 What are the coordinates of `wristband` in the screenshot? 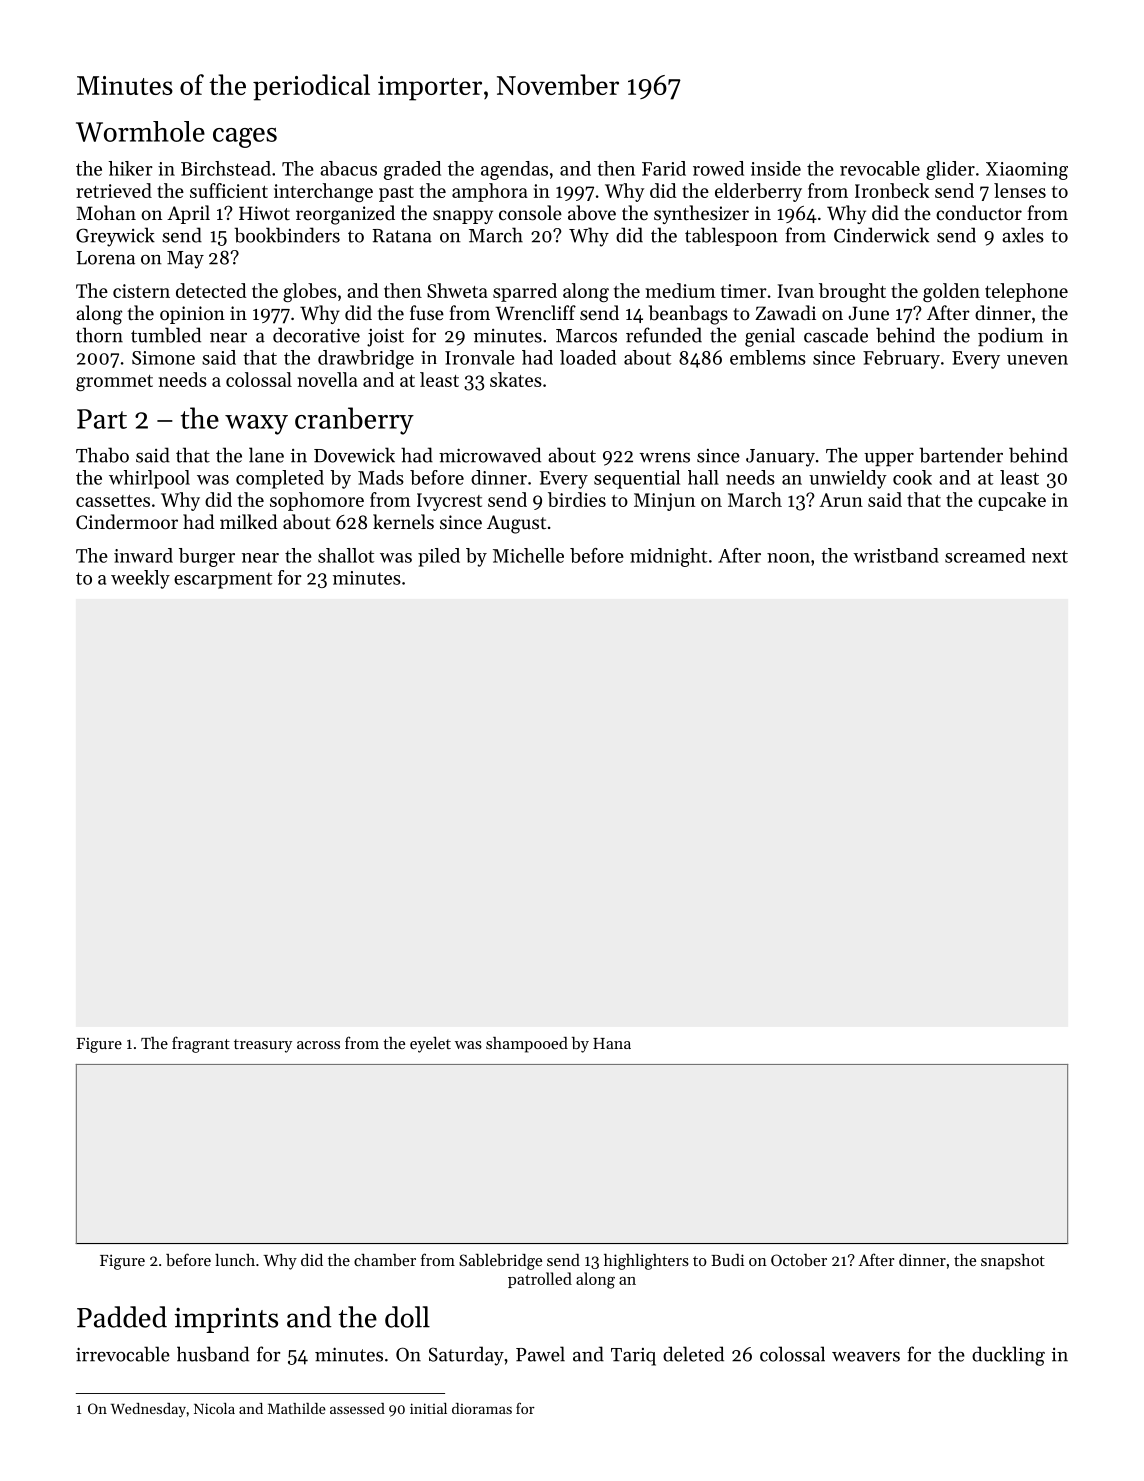 It's located at (896, 555).
